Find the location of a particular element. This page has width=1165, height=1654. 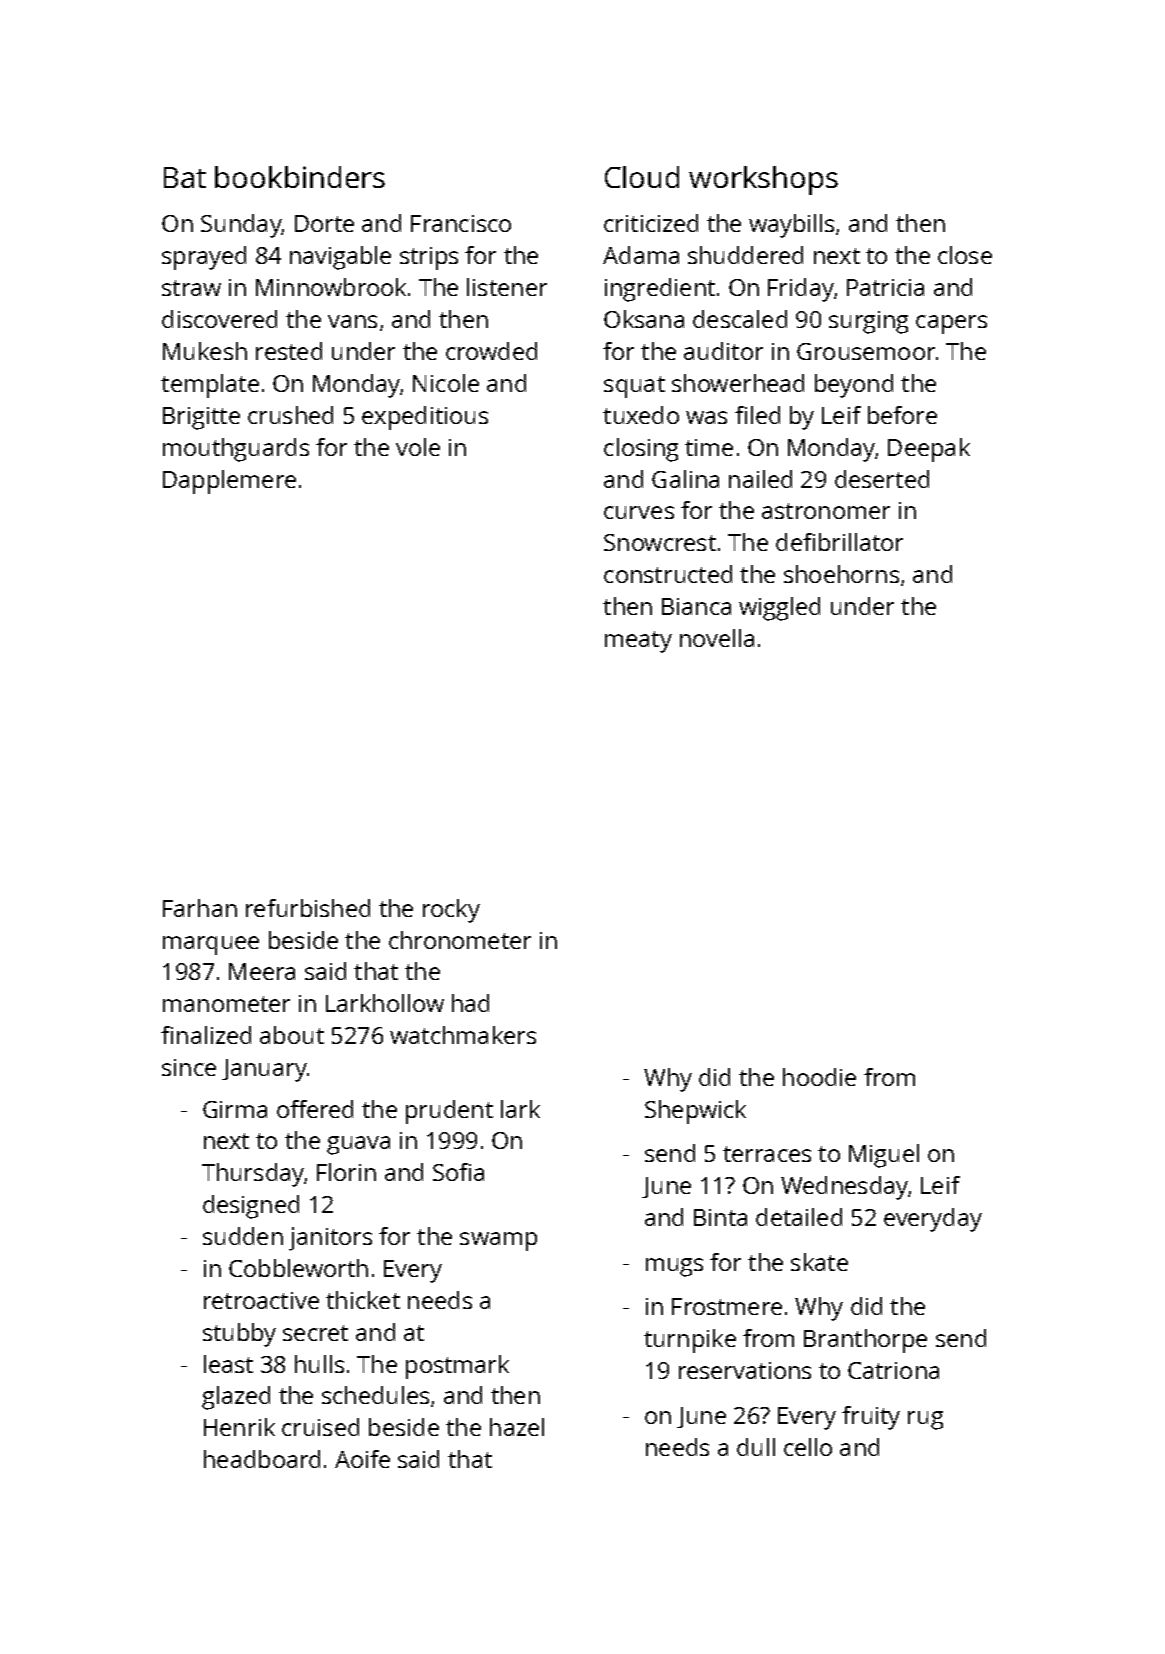

Deepak is located at coordinates (929, 450).
